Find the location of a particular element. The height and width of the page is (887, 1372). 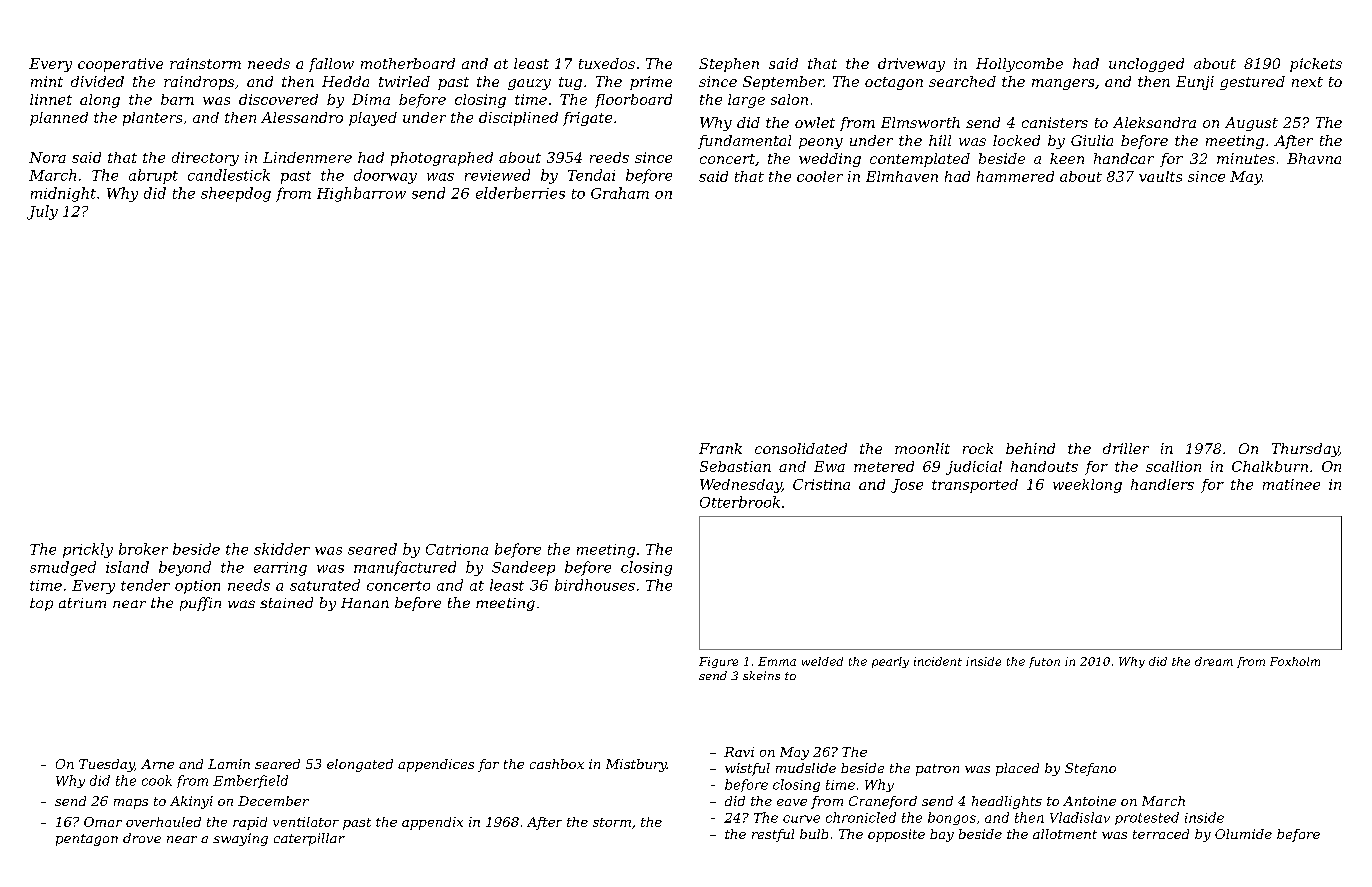

Frank is located at coordinates (720, 448).
